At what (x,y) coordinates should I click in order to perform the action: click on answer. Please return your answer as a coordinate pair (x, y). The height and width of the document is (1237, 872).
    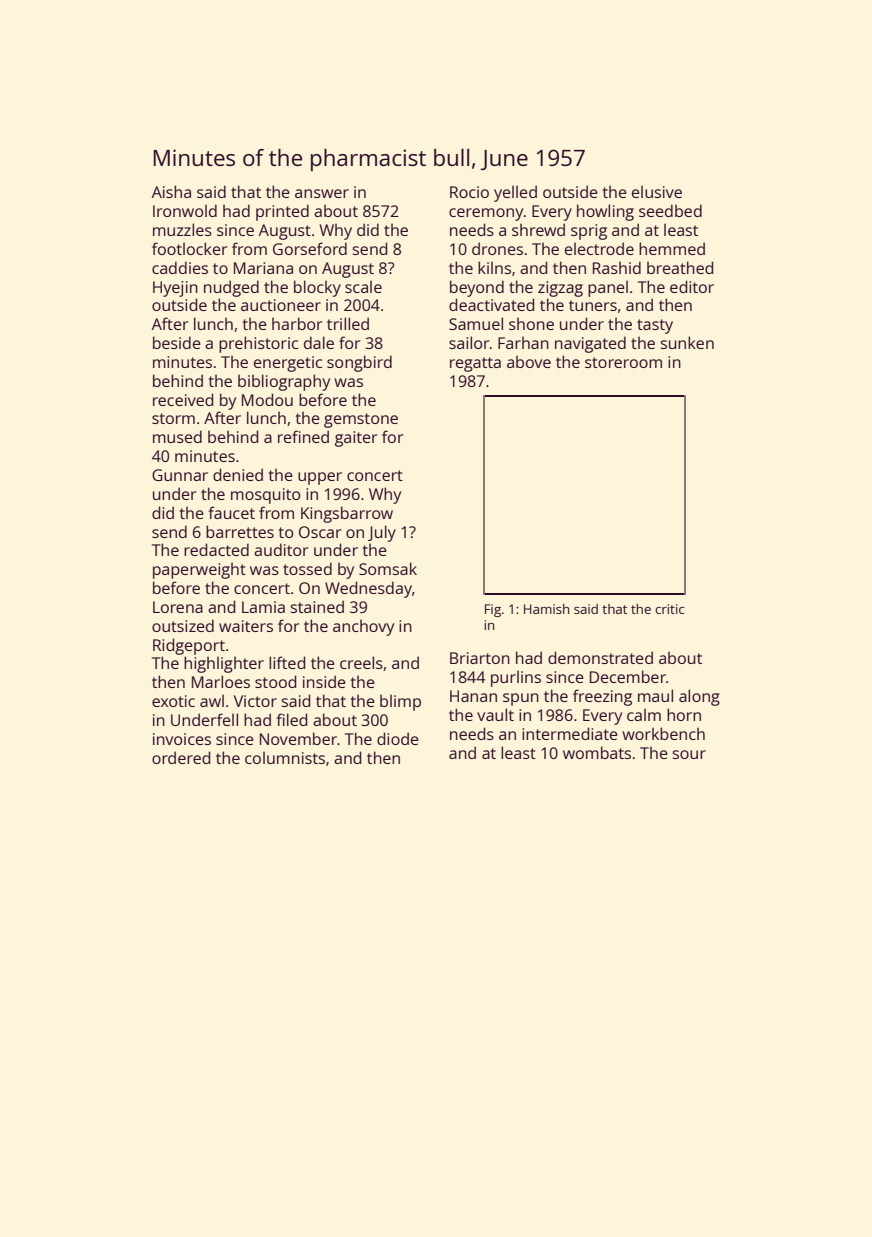
    Looking at the image, I should click on (322, 193).
